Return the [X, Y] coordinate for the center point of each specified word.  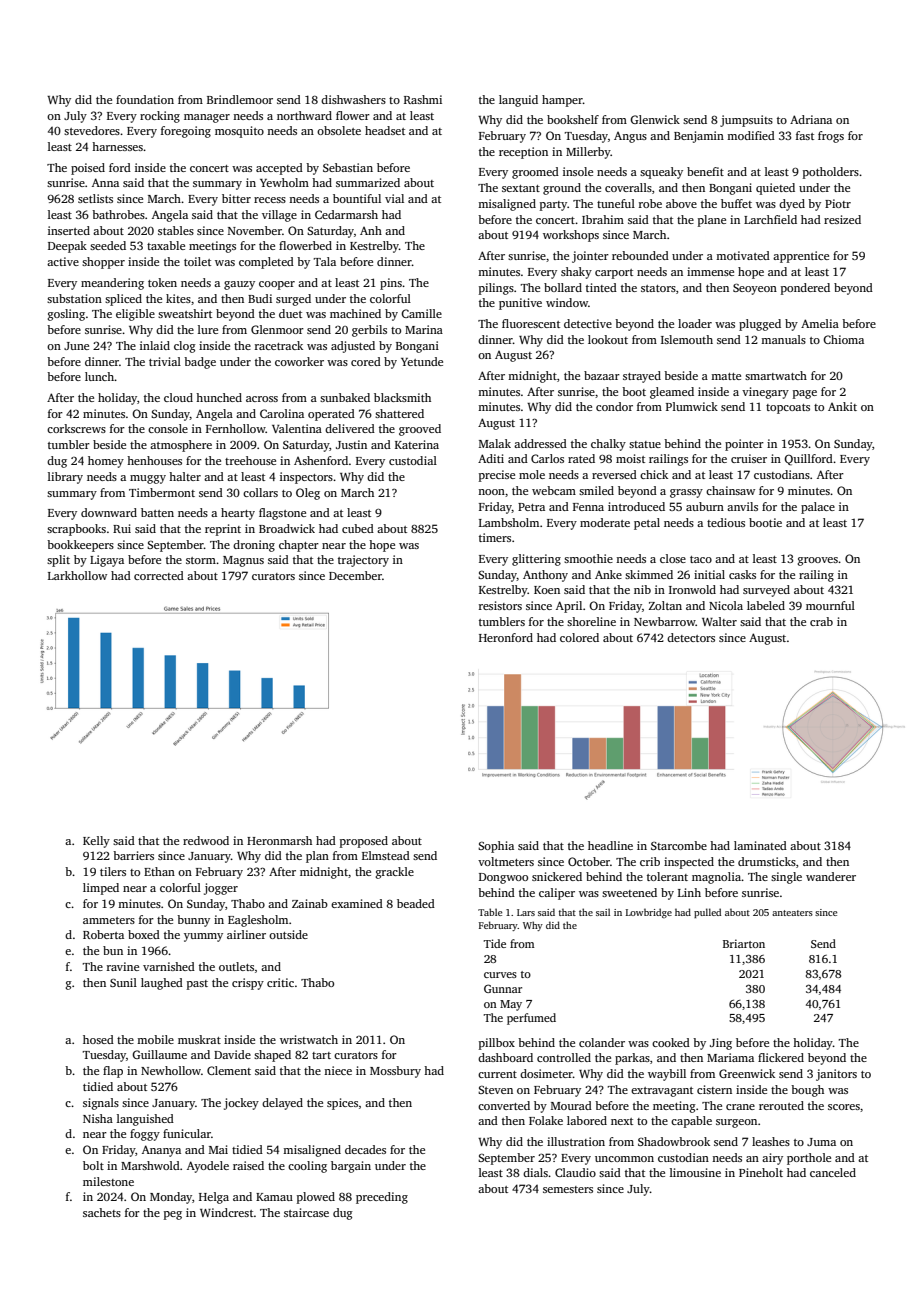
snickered [557, 876]
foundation [145, 99]
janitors [836, 1075]
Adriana [811, 119]
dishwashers [353, 99]
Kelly [96, 842]
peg [173, 1215]
